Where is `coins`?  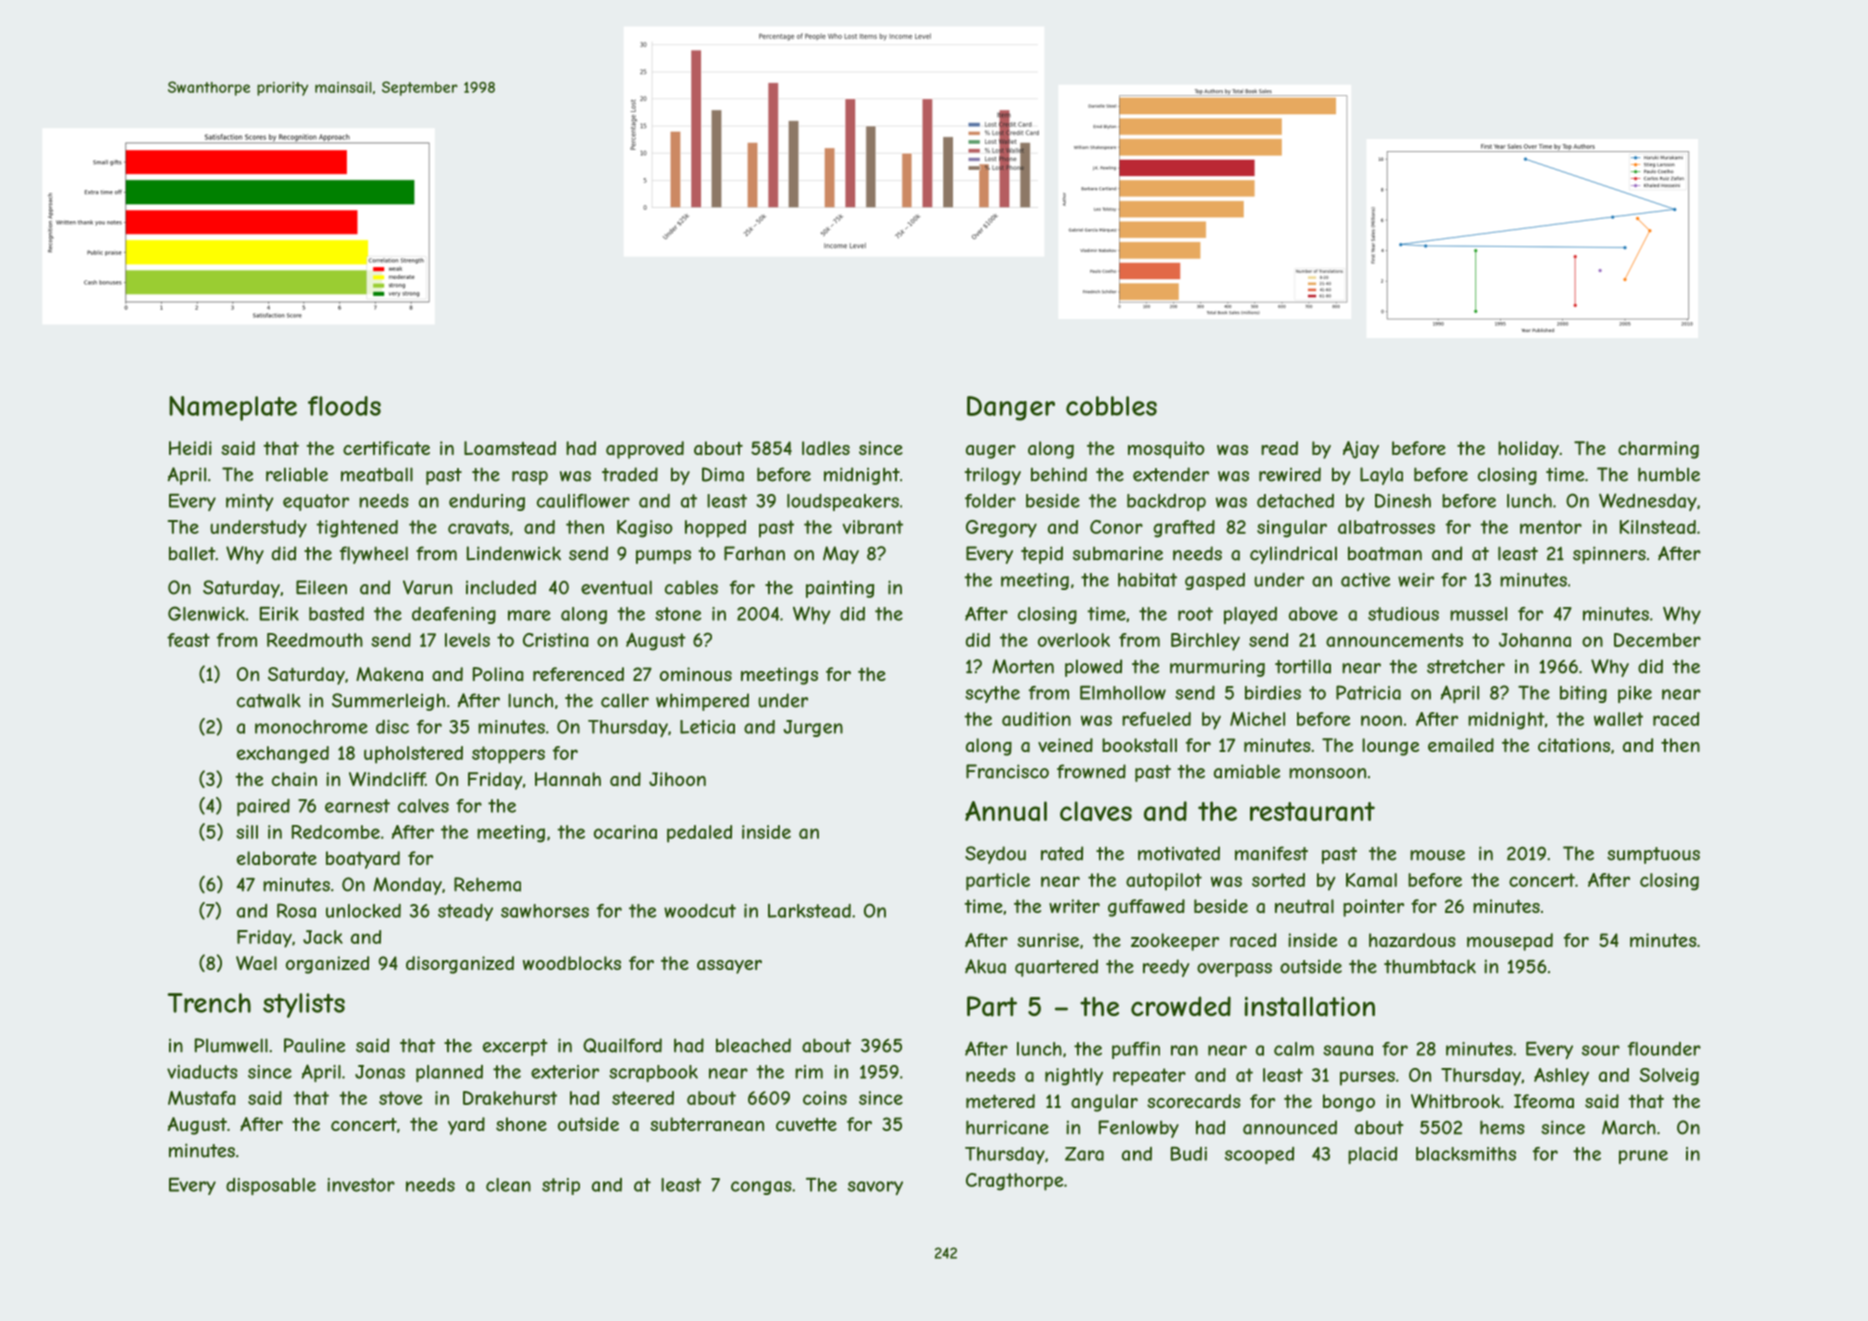
coins is located at coordinates (825, 1098).
